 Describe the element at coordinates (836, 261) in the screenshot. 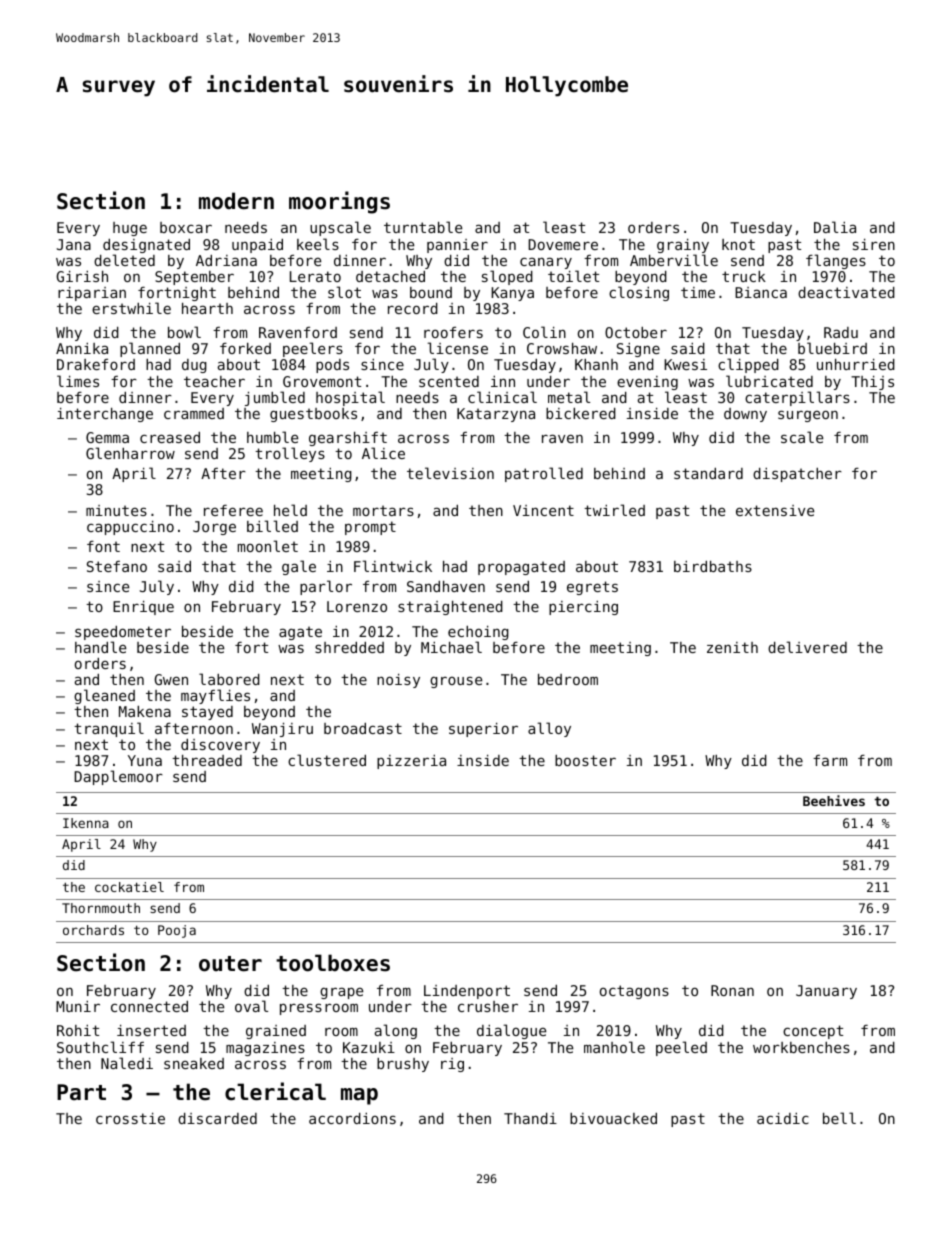

I see `flanges` at that location.
